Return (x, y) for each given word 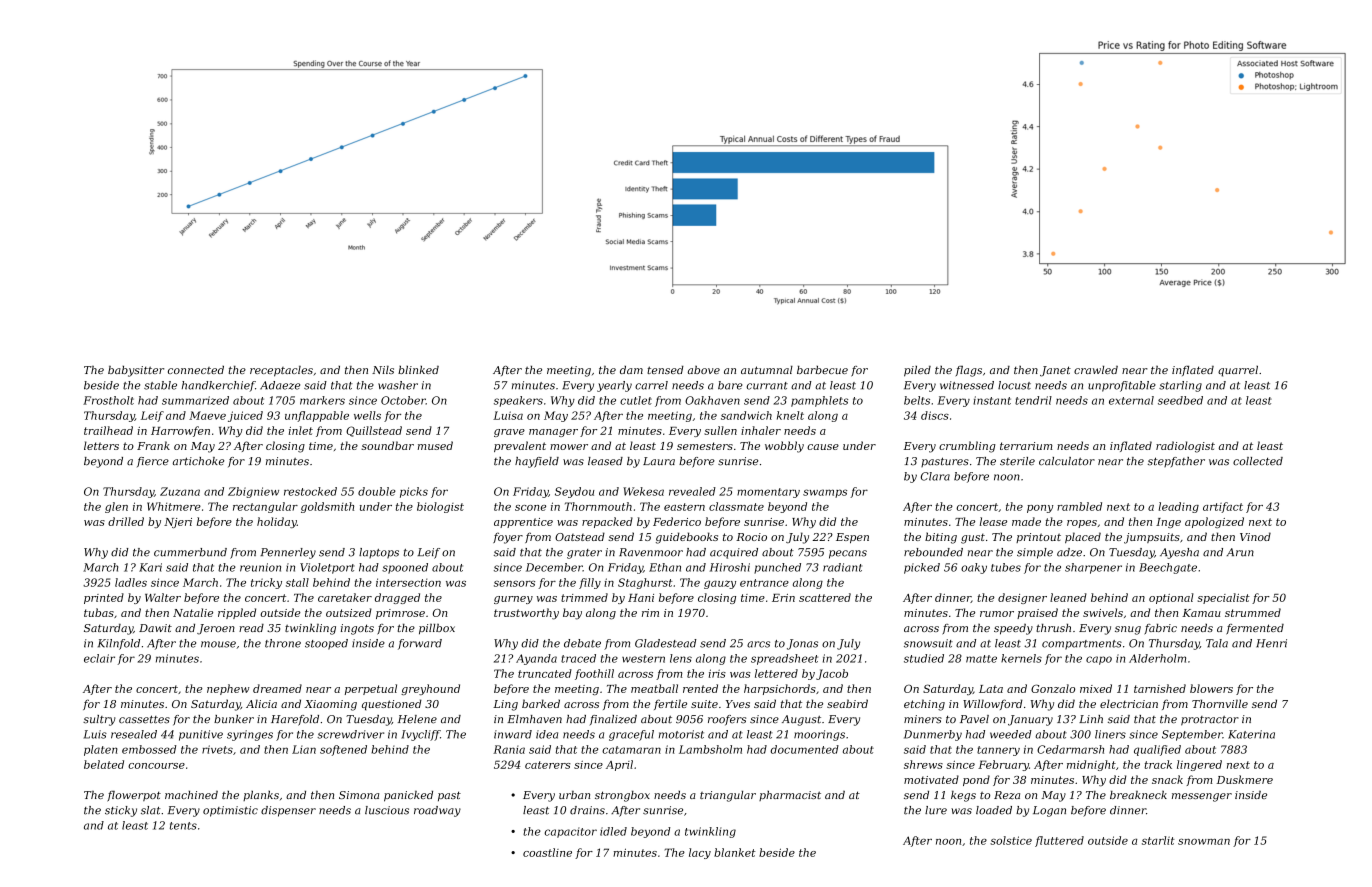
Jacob (832, 674)
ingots (357, 629)
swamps (825, 493)
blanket (735, 852)
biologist (440, 507)
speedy (1013, 629)
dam (631, 370)
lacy (700, 853)
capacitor (570, 832)
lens (681, 658)
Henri (1271, 643)
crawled (1096, 370)
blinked (418, 370)
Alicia (261, 703)
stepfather (1176, 462)
